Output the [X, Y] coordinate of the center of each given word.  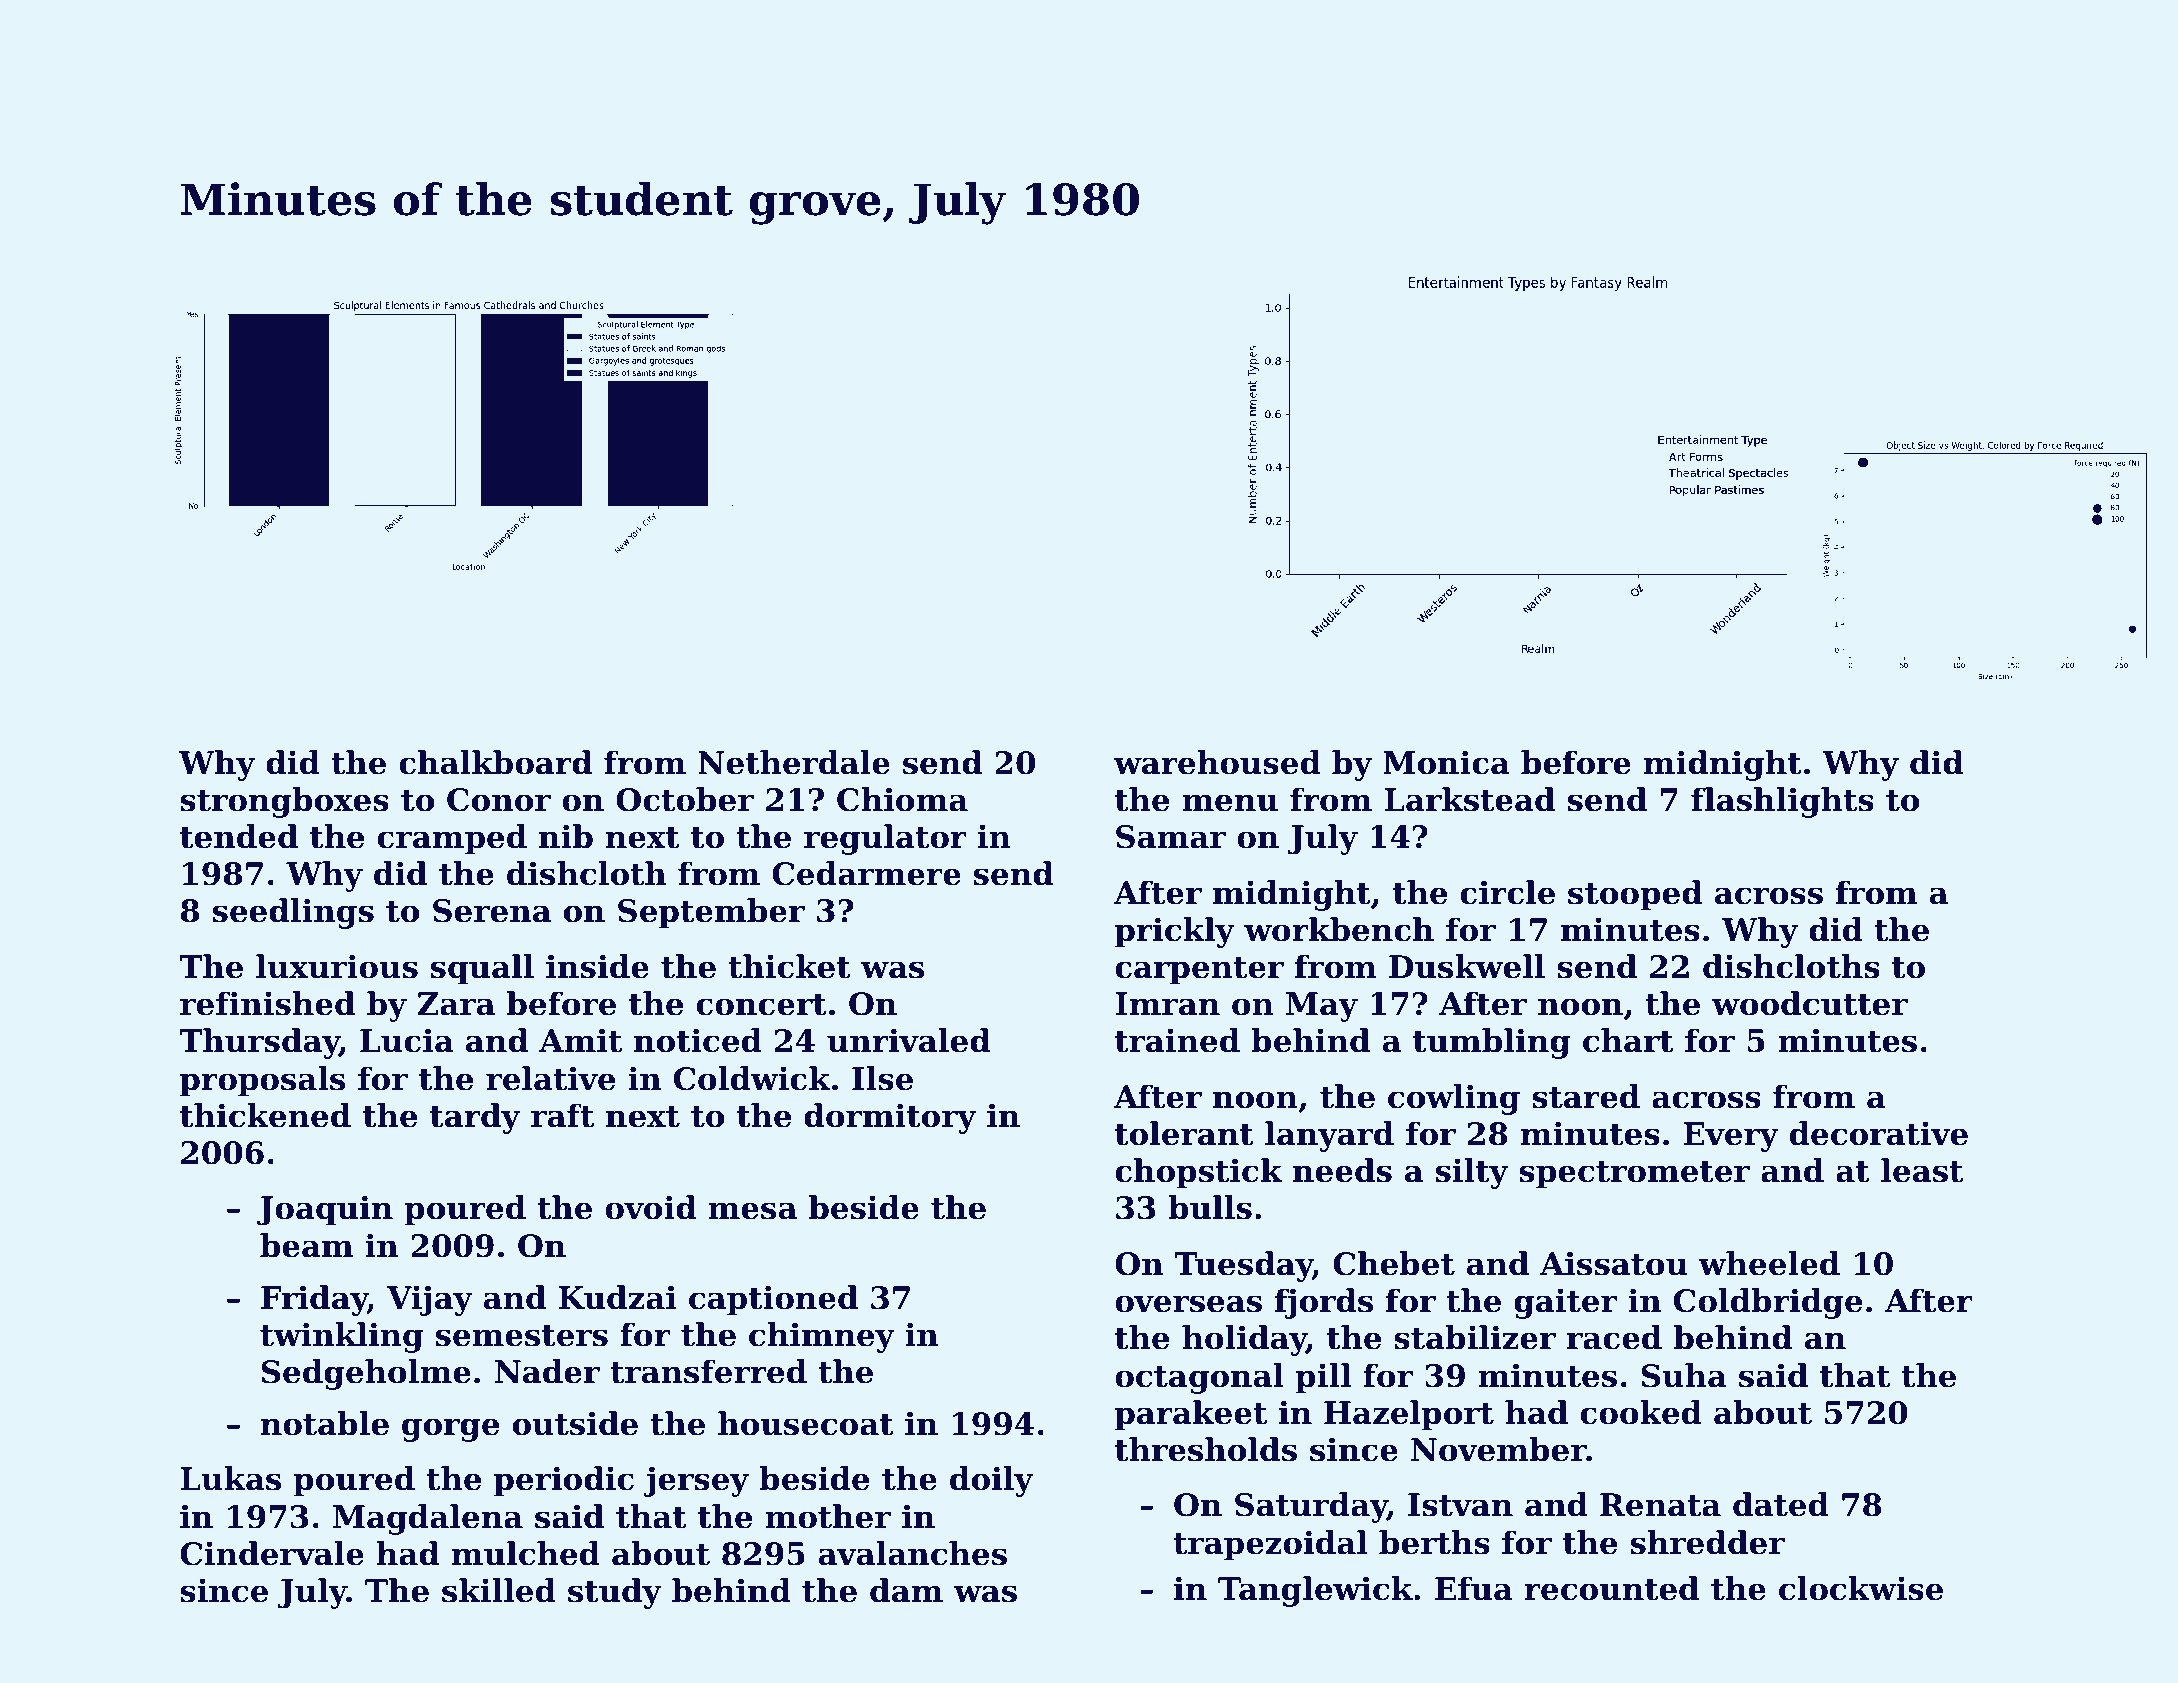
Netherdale [794, 762]
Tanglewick [1315, 1591]
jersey [696, 1481]
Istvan [1460, 1505]
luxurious [337, 966]
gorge [450, 1430]
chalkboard [495, 762]
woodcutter [1810, 1003]
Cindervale [272, 1553]
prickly [1175, 932]
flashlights [1782, 802]
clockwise [1861, 1588]
